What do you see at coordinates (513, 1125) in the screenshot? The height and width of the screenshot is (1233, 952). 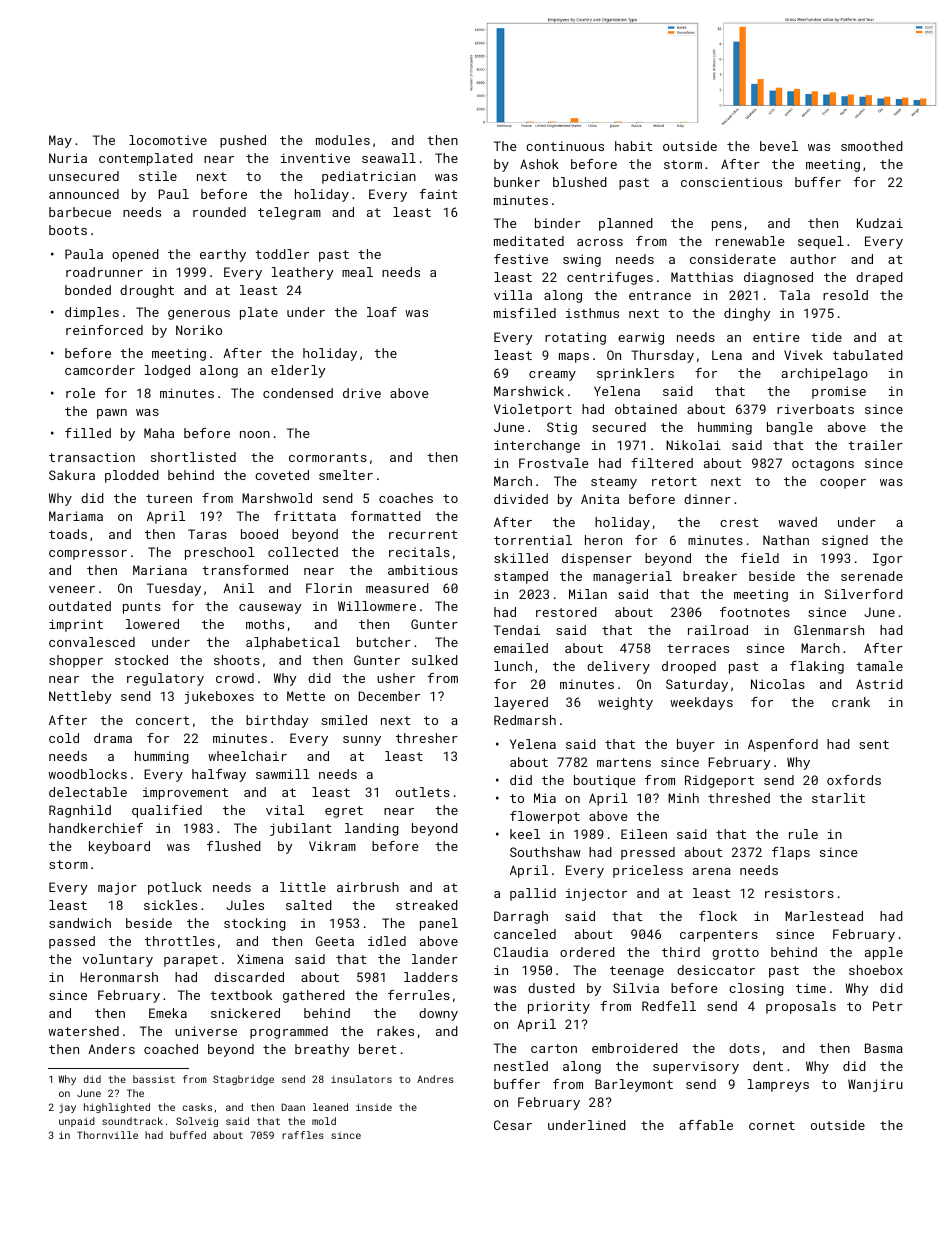 I see `Cesar` at bounding box center [513, 1125].
